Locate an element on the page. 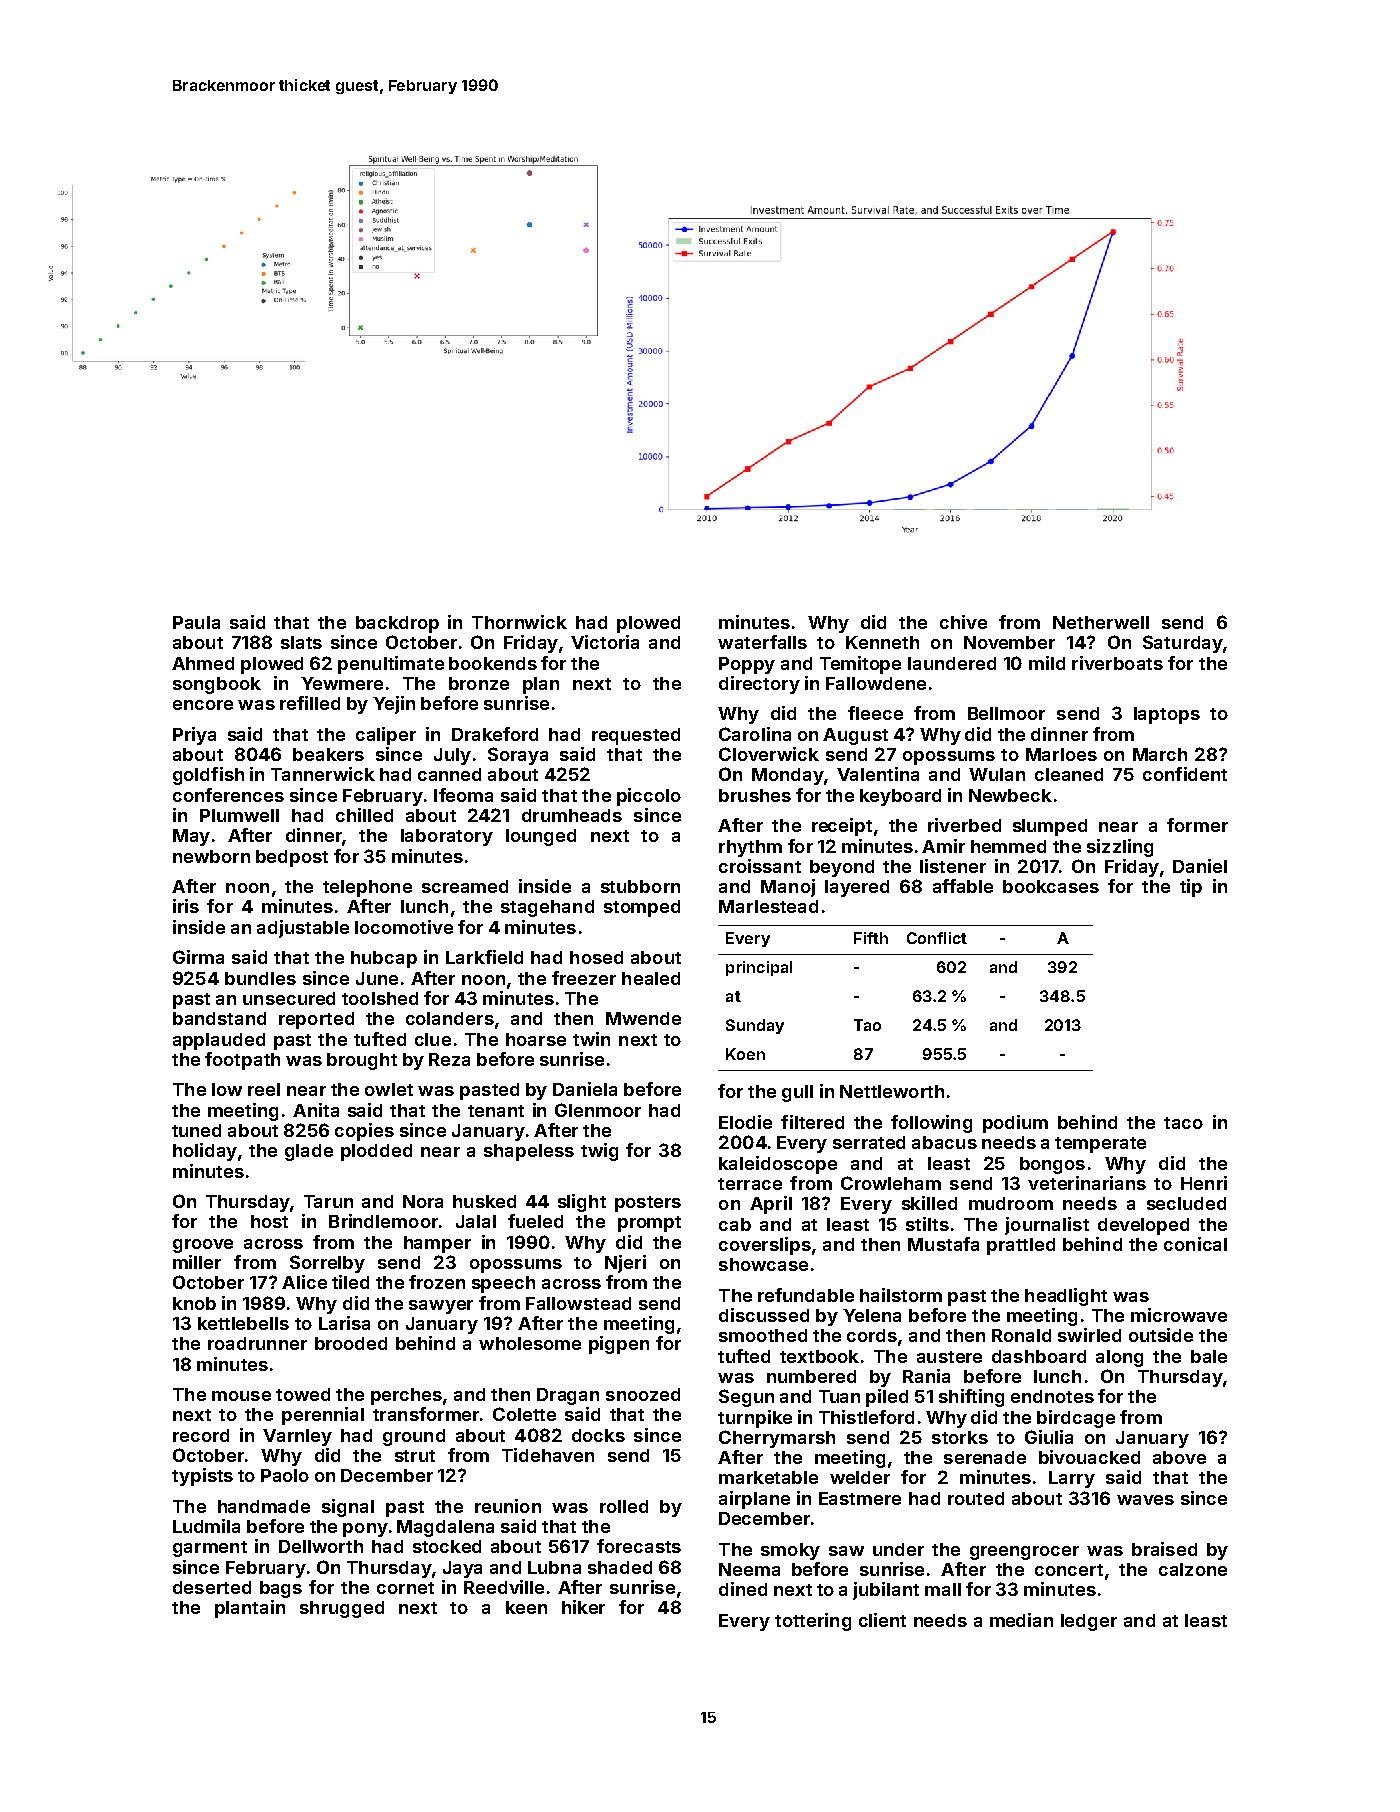  confident is located at coordinates (1185, 774).
